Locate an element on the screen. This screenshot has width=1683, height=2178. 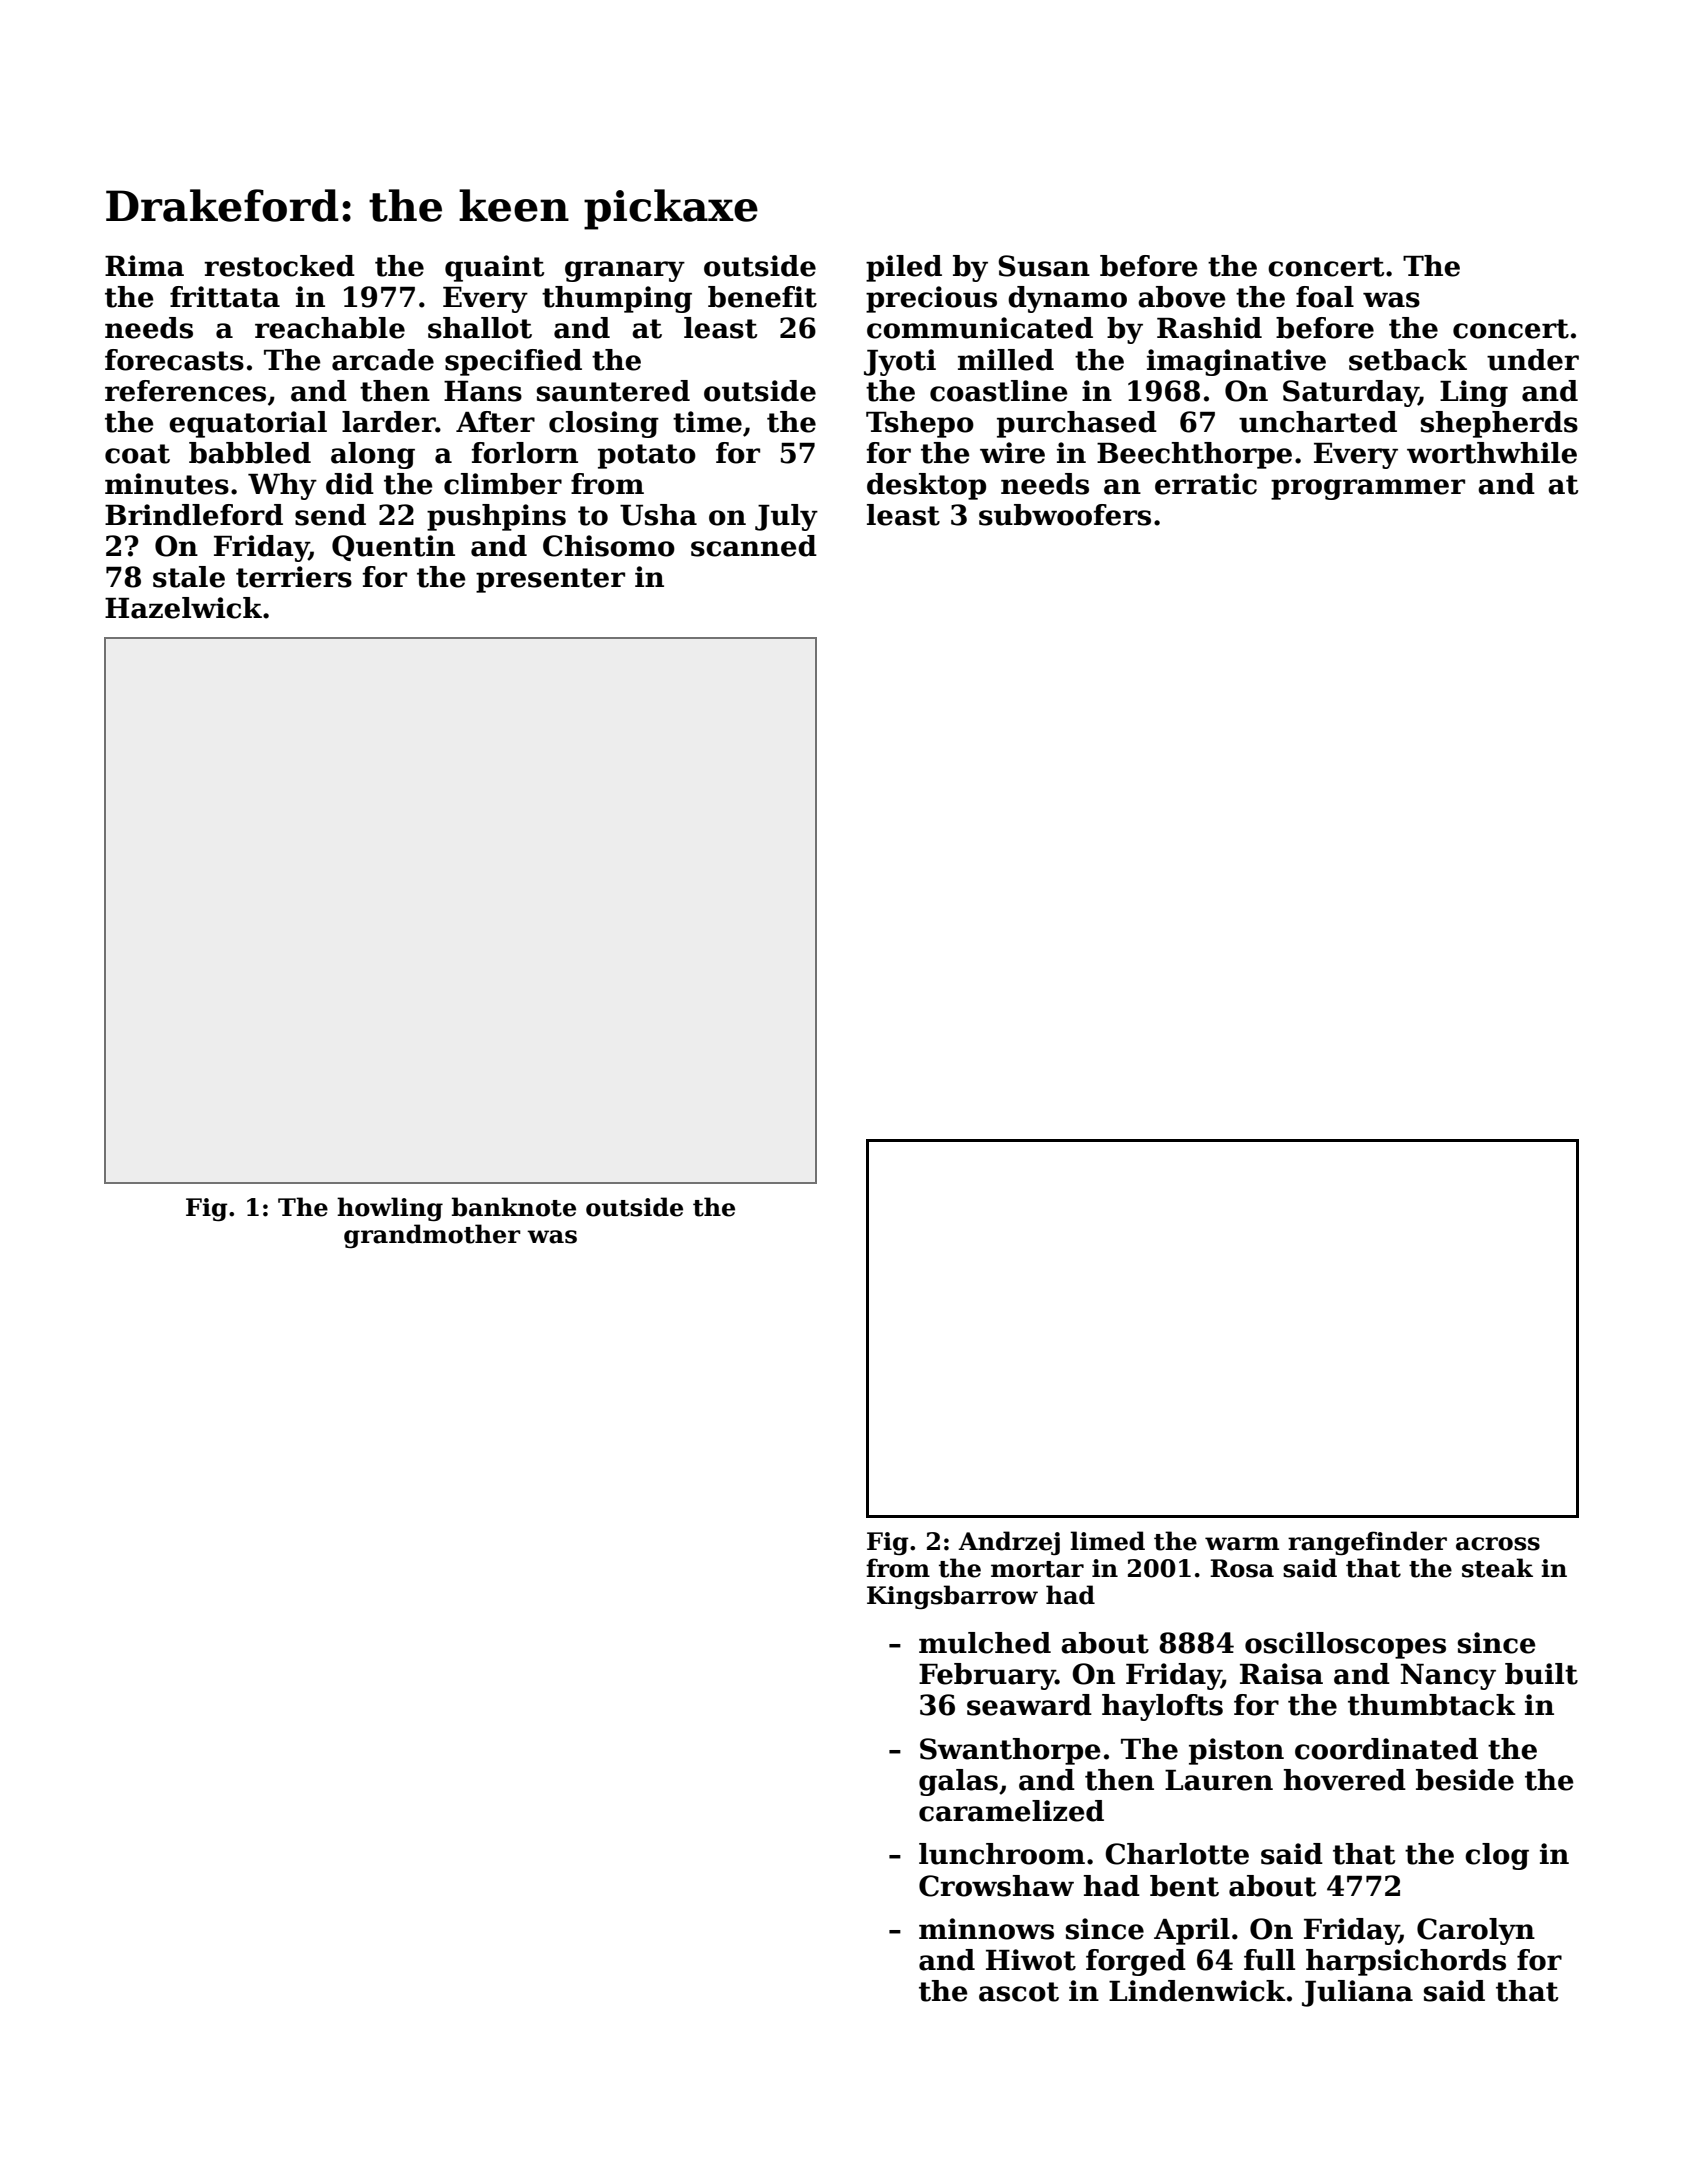
Hiwot is located at coordinates (1031, 1960).
